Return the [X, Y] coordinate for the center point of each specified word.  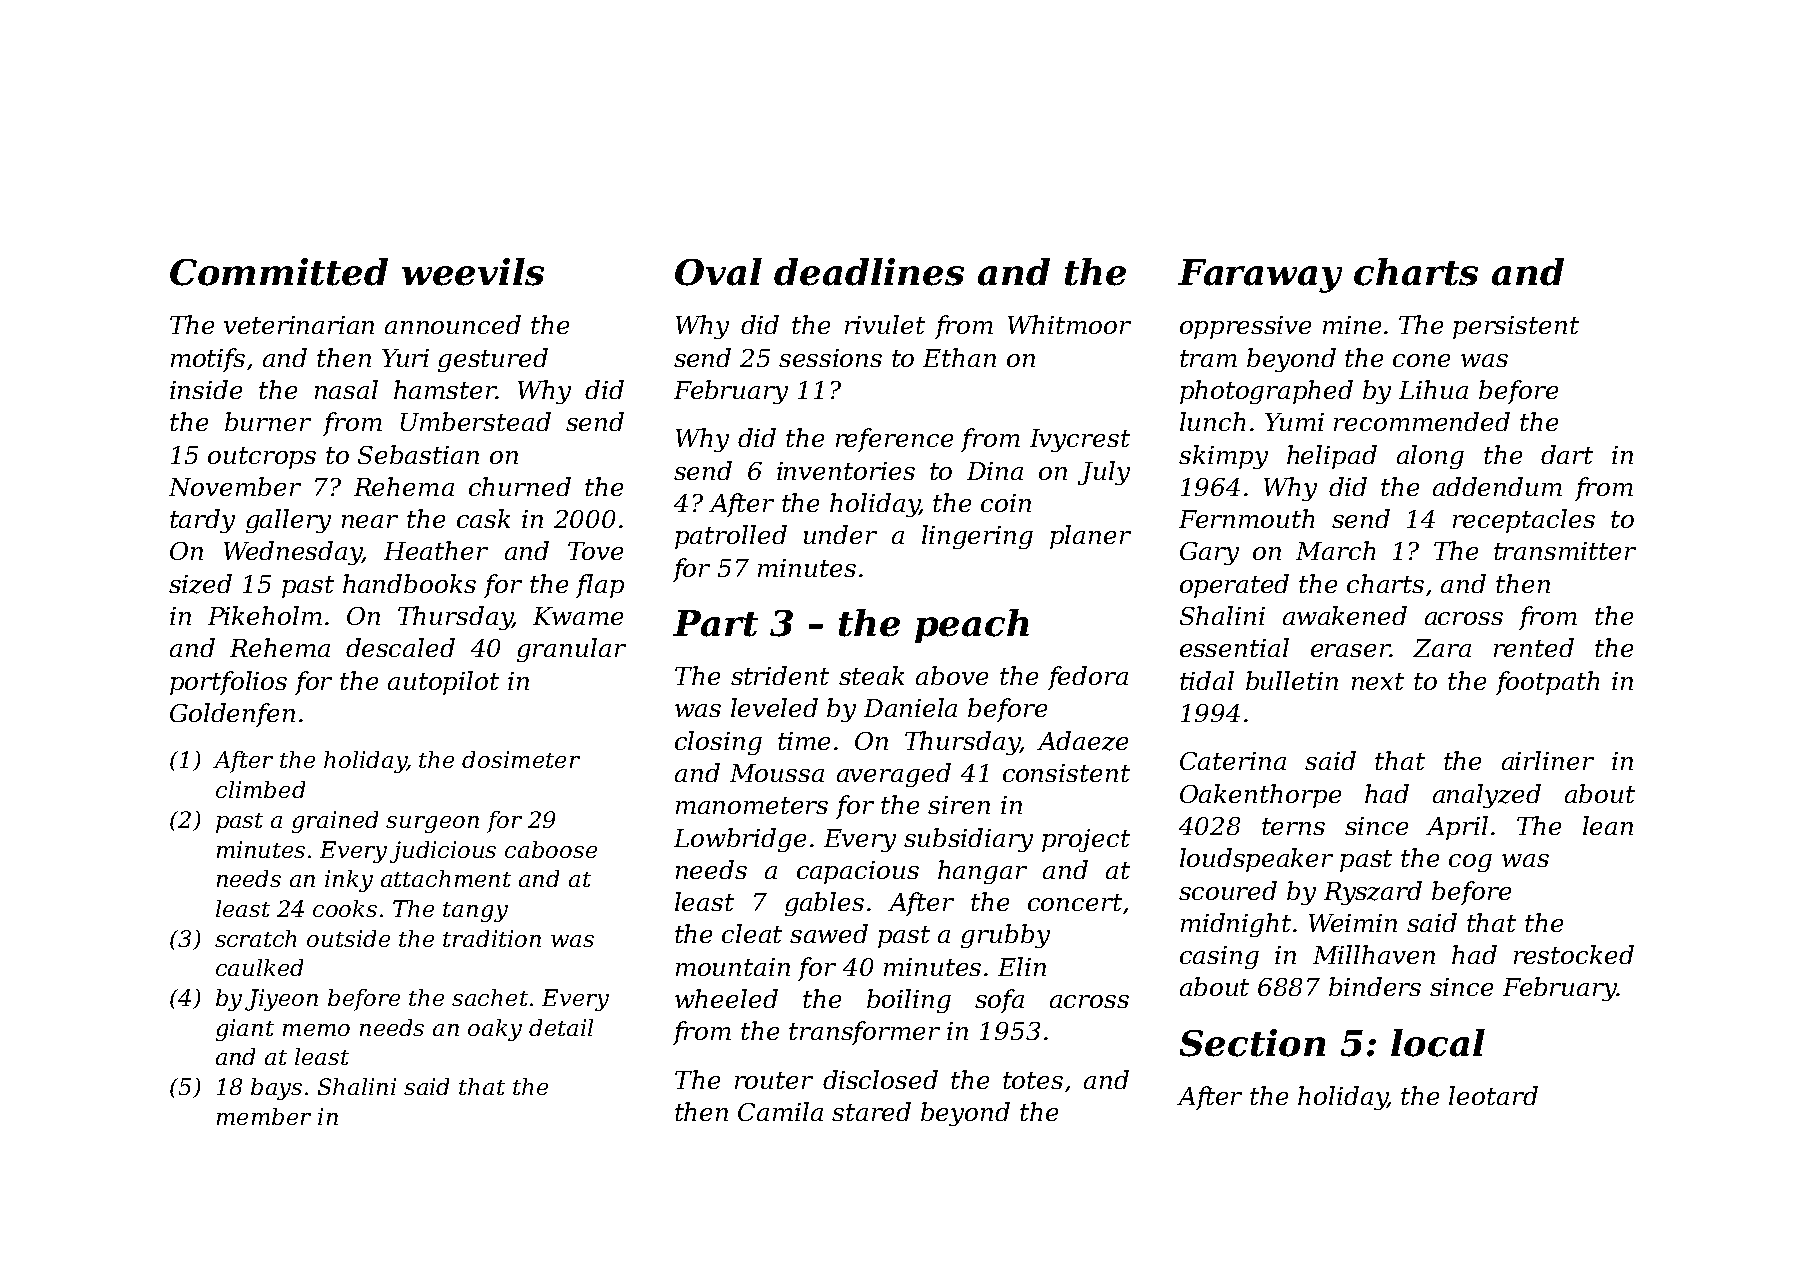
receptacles [1524, 521]
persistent [1516, 327]
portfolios [228, 683]
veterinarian [299, 325]
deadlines [869, 272]
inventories [846, 471]
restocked [1574, 954]
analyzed [1487, 796]
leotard [1493, 1095]
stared [871, 1111]
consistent [1066, 773]
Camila [780, 1111]
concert [1075, 902]
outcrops [262, 458]
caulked [259, 967]
